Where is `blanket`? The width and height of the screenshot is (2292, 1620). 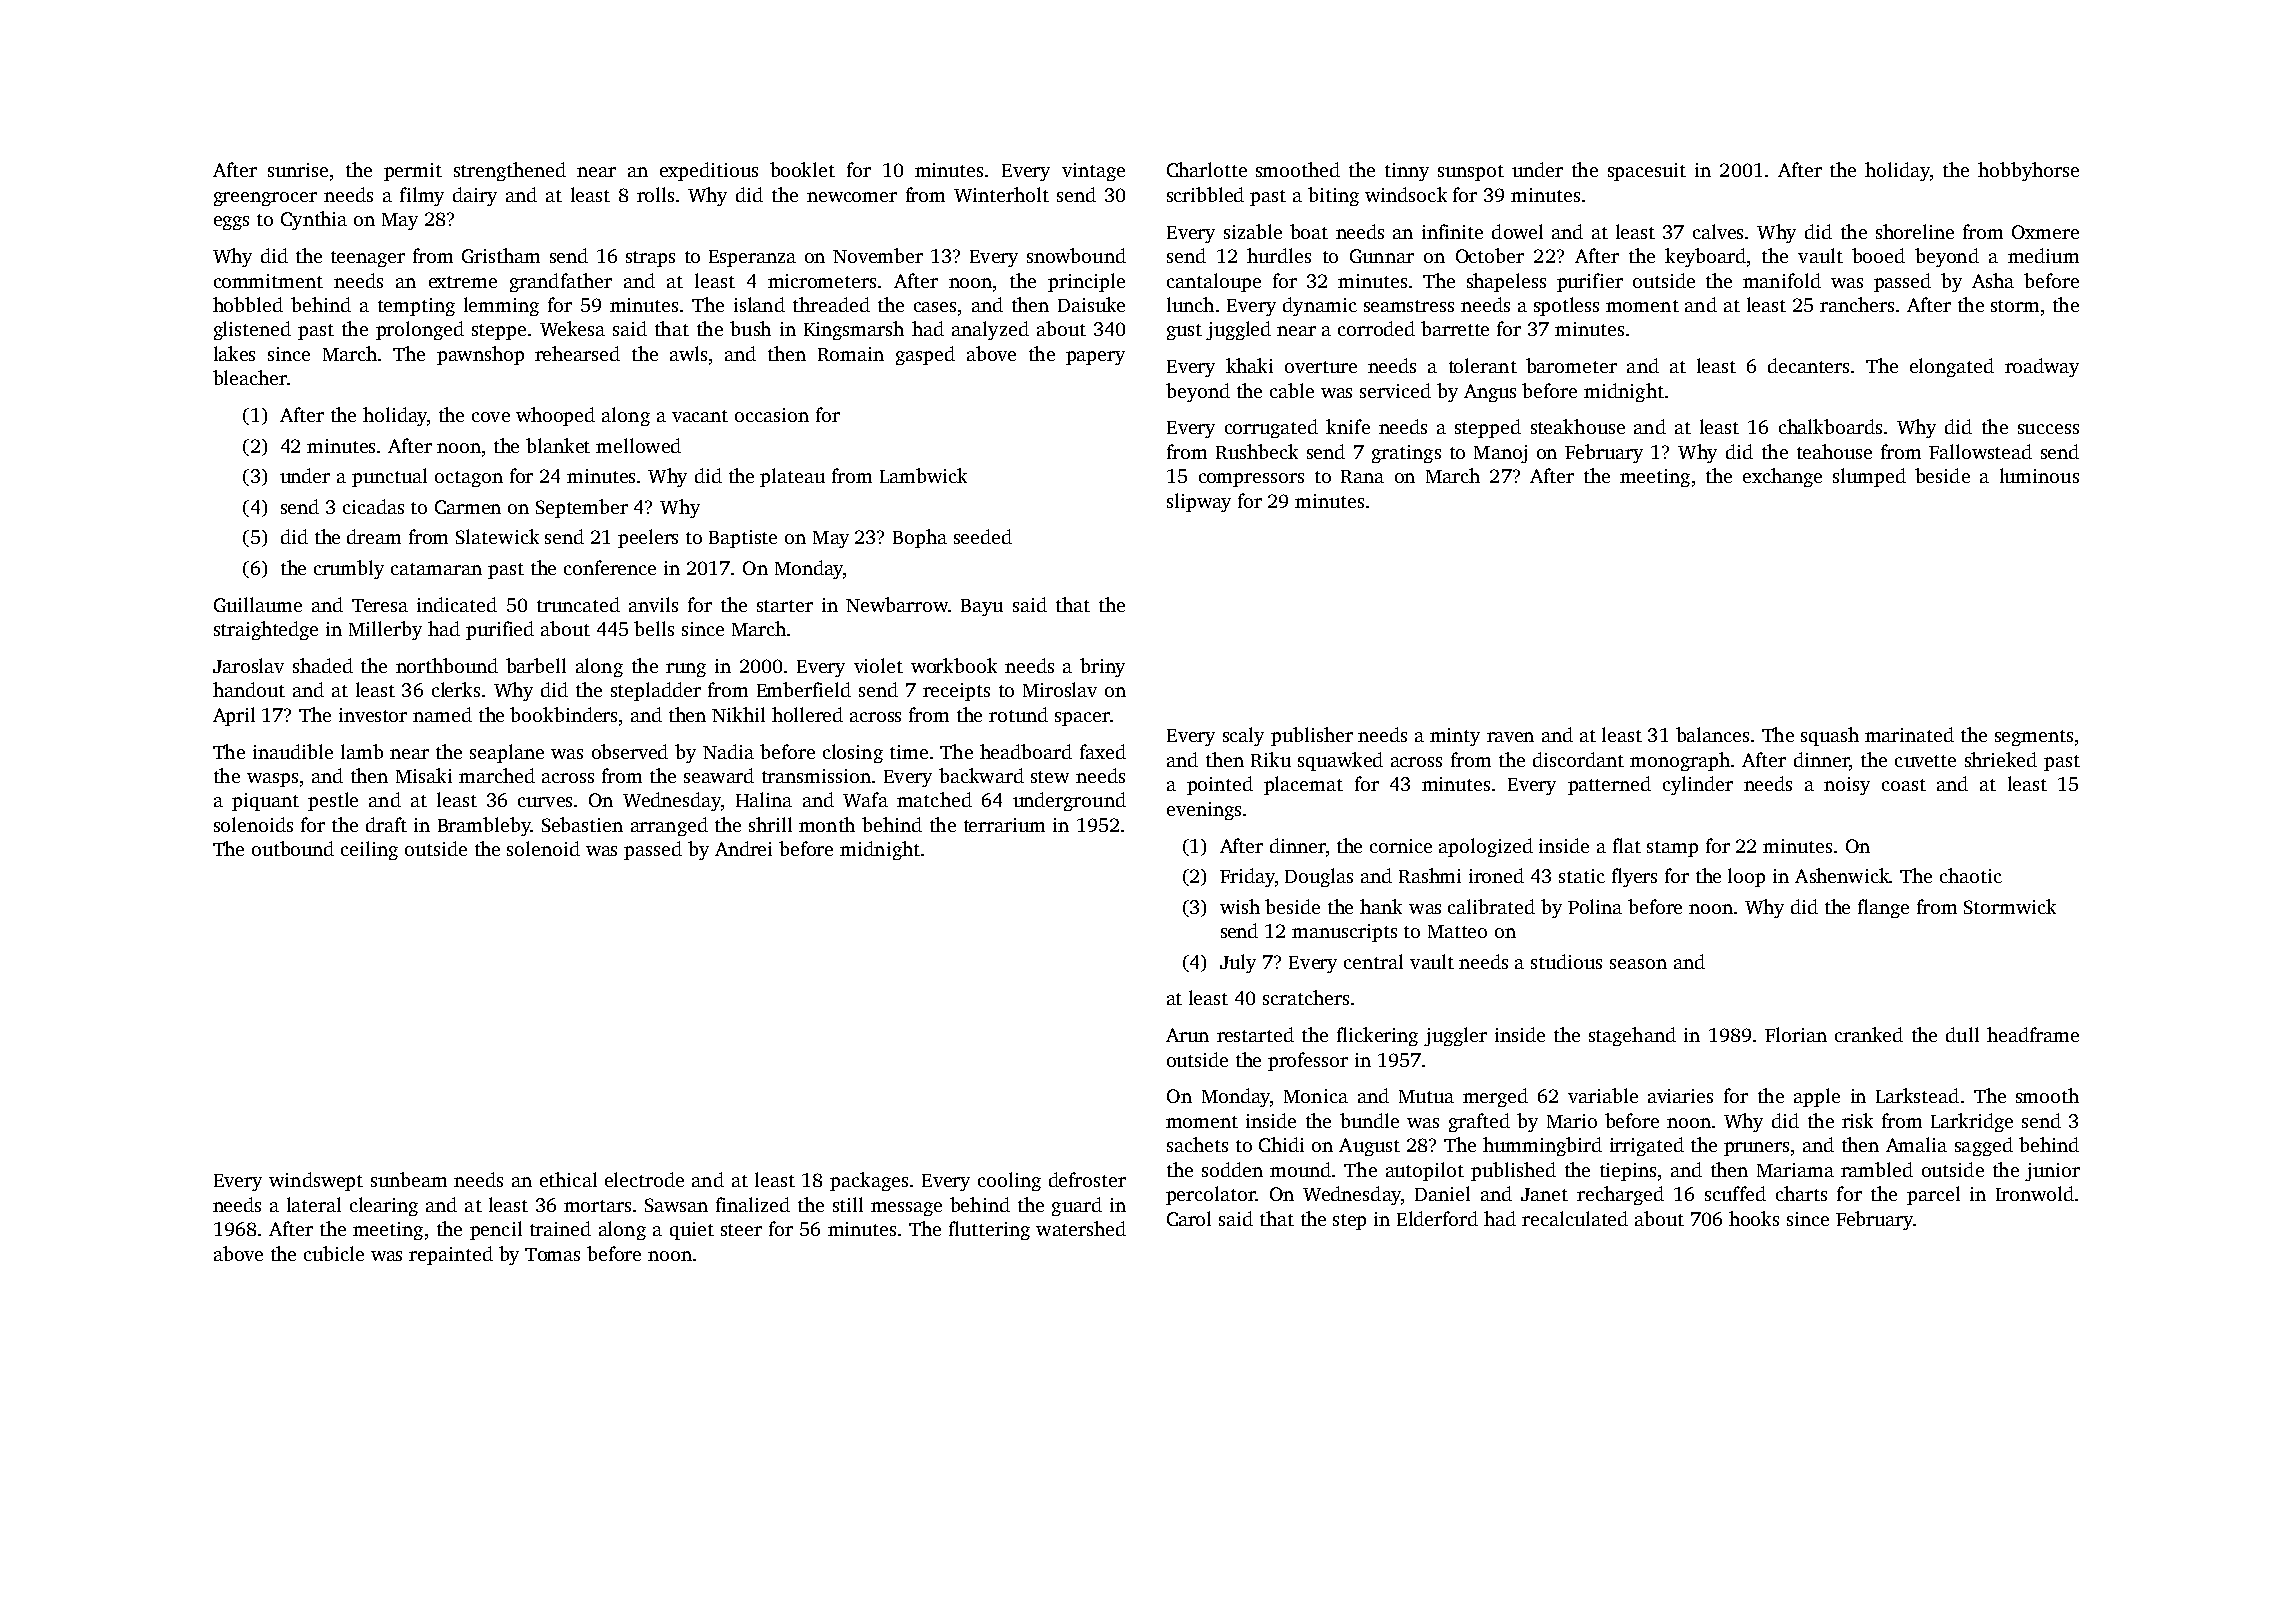
blanket is located at coordinates (558, 445).
